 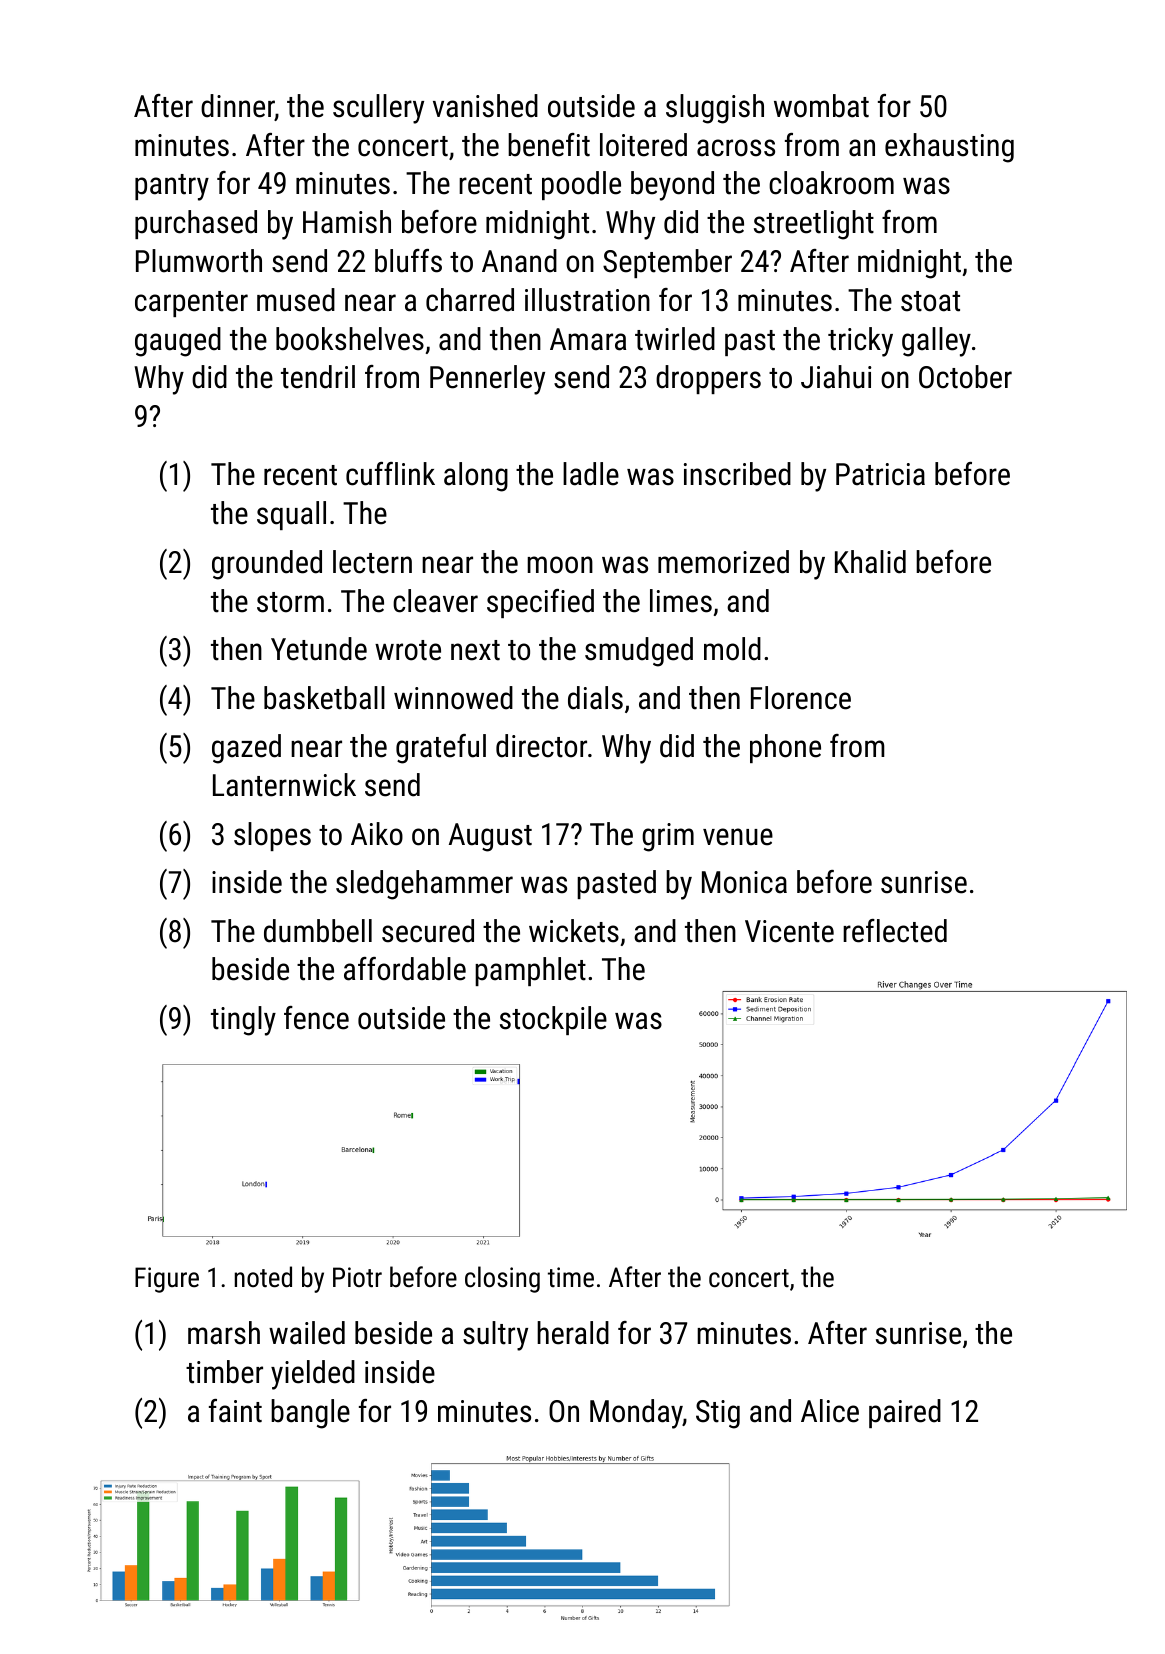 I want to click on vanished, so click(x=485, y=106).
